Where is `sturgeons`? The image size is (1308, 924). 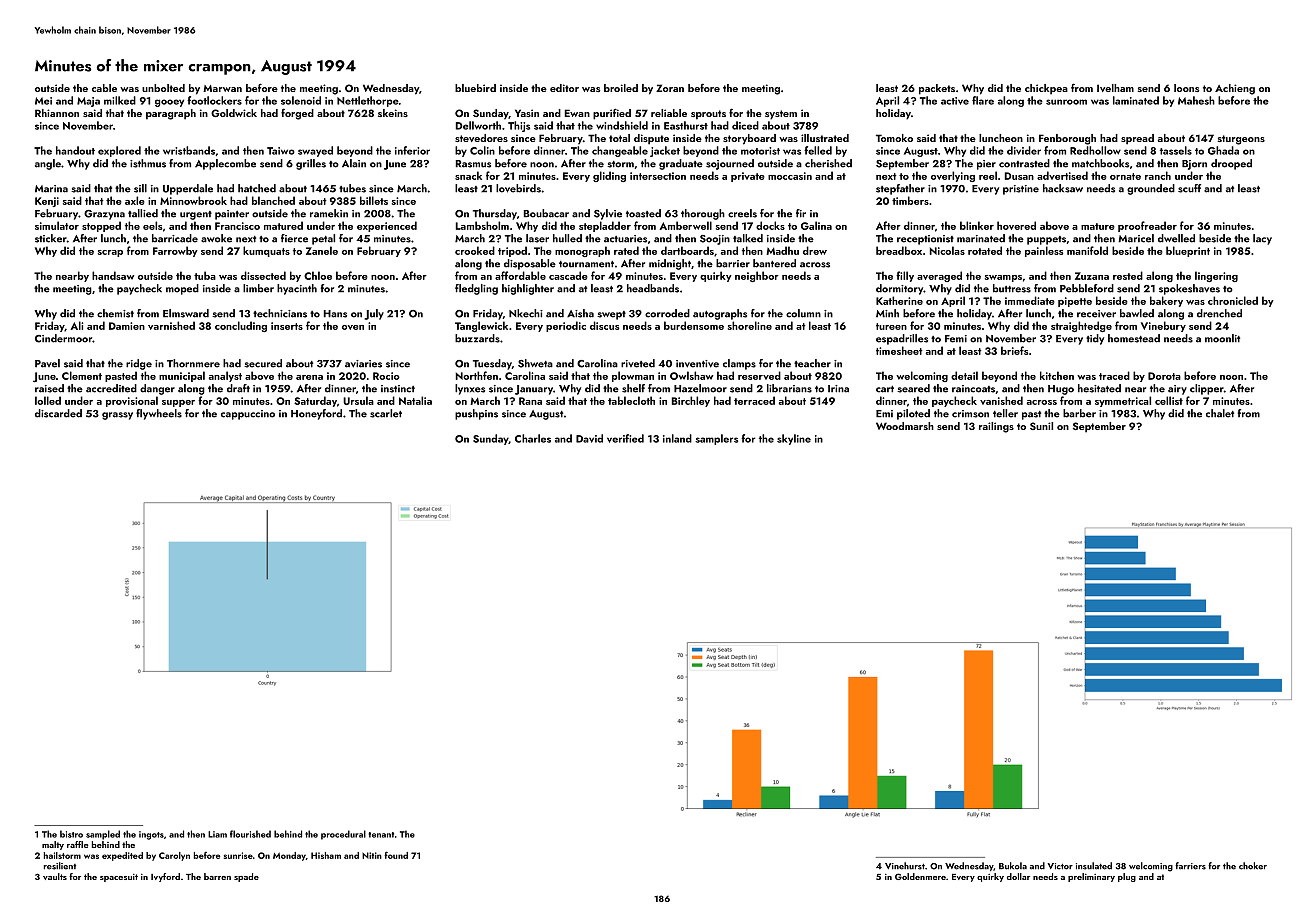 sturgeons is located at coordinates (1241, 140).
